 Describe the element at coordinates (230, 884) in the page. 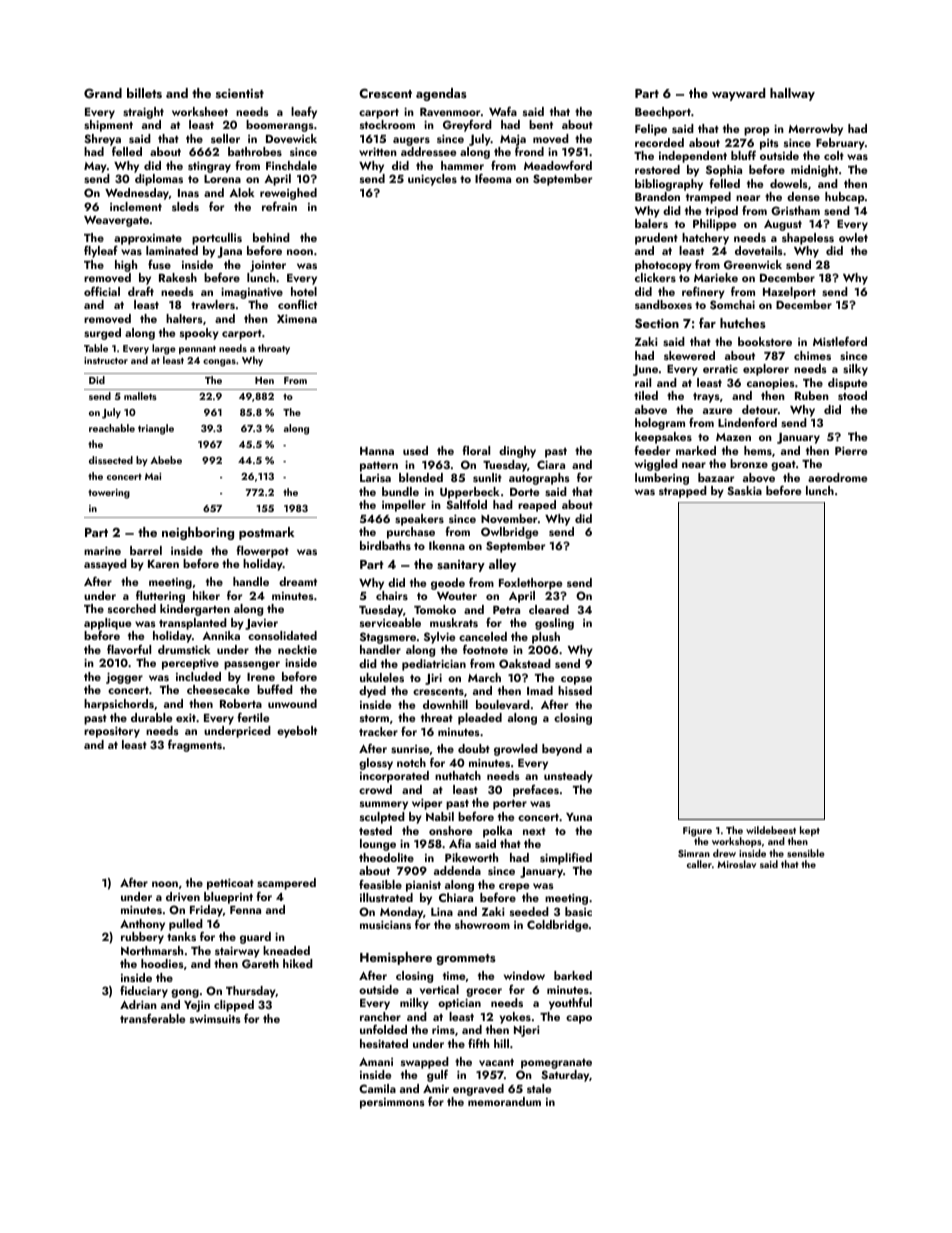

I see `petticoat` at that location.
